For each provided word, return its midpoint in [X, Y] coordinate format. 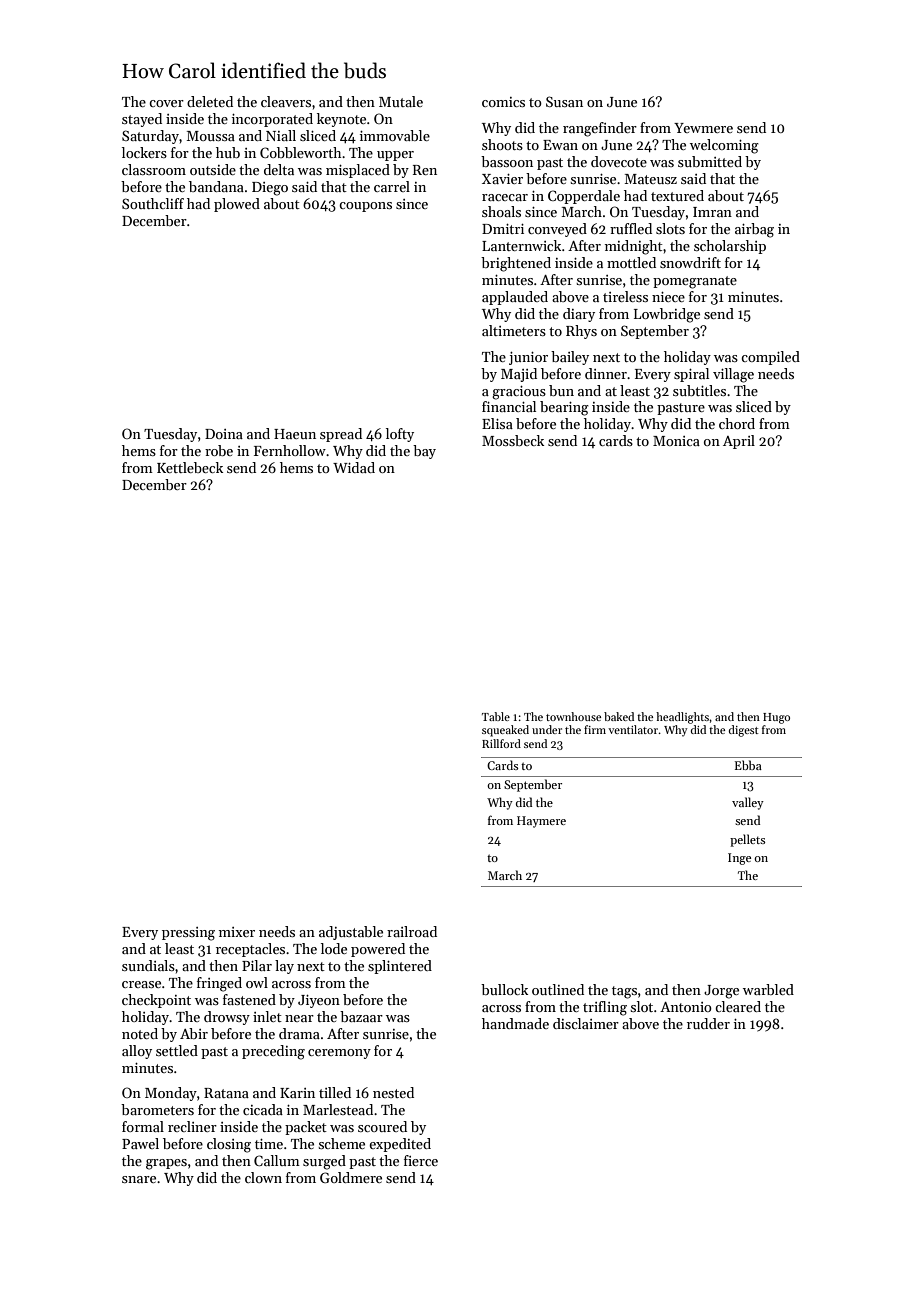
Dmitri [503, 229]
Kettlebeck [190, 467]
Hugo [776, 718]
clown [263, 1177]
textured [677, 195]
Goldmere [351, 1177]
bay [424, 452]
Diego [270, 189]
